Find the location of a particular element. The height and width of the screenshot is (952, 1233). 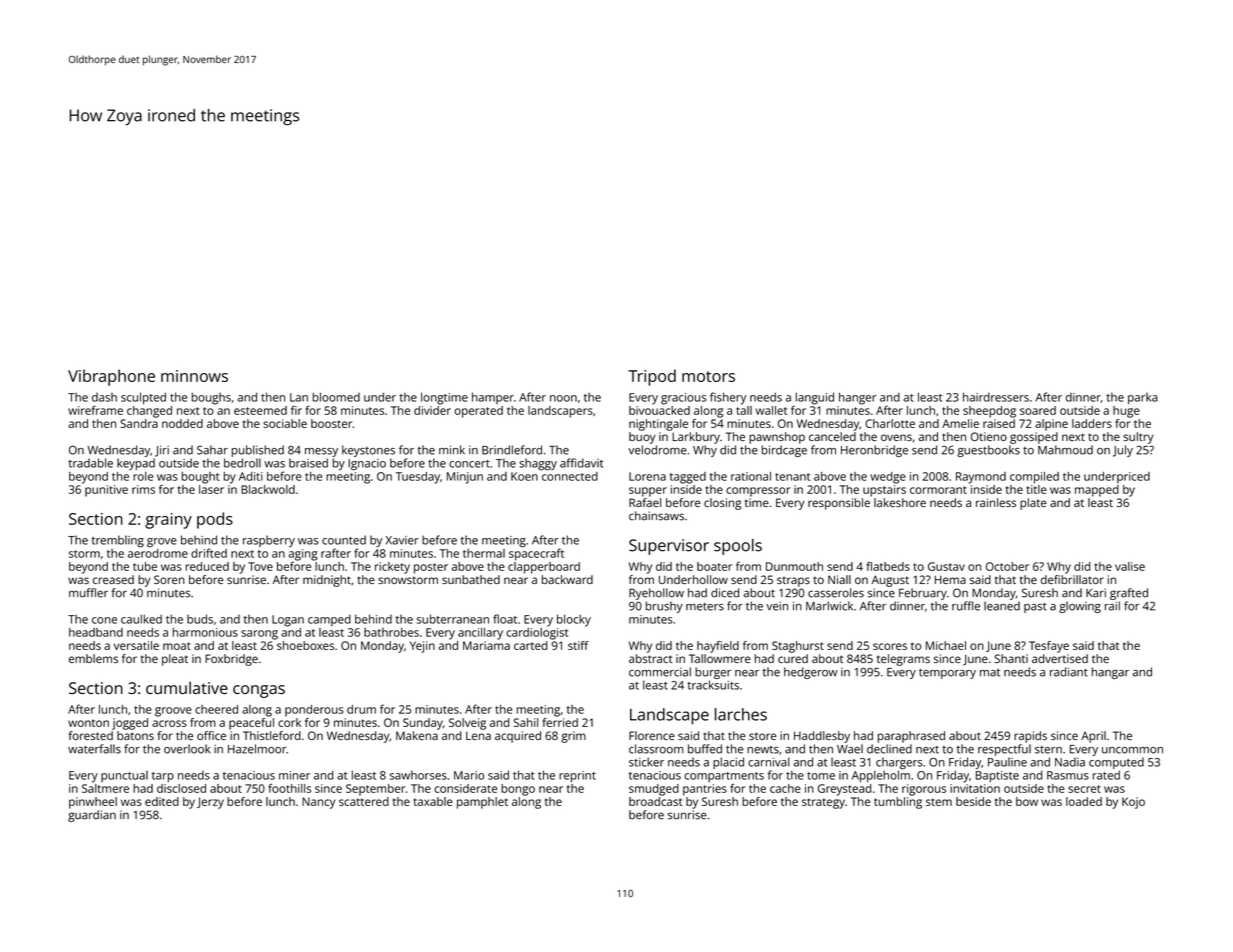

grafted is located at coordinates (1129, 594).
